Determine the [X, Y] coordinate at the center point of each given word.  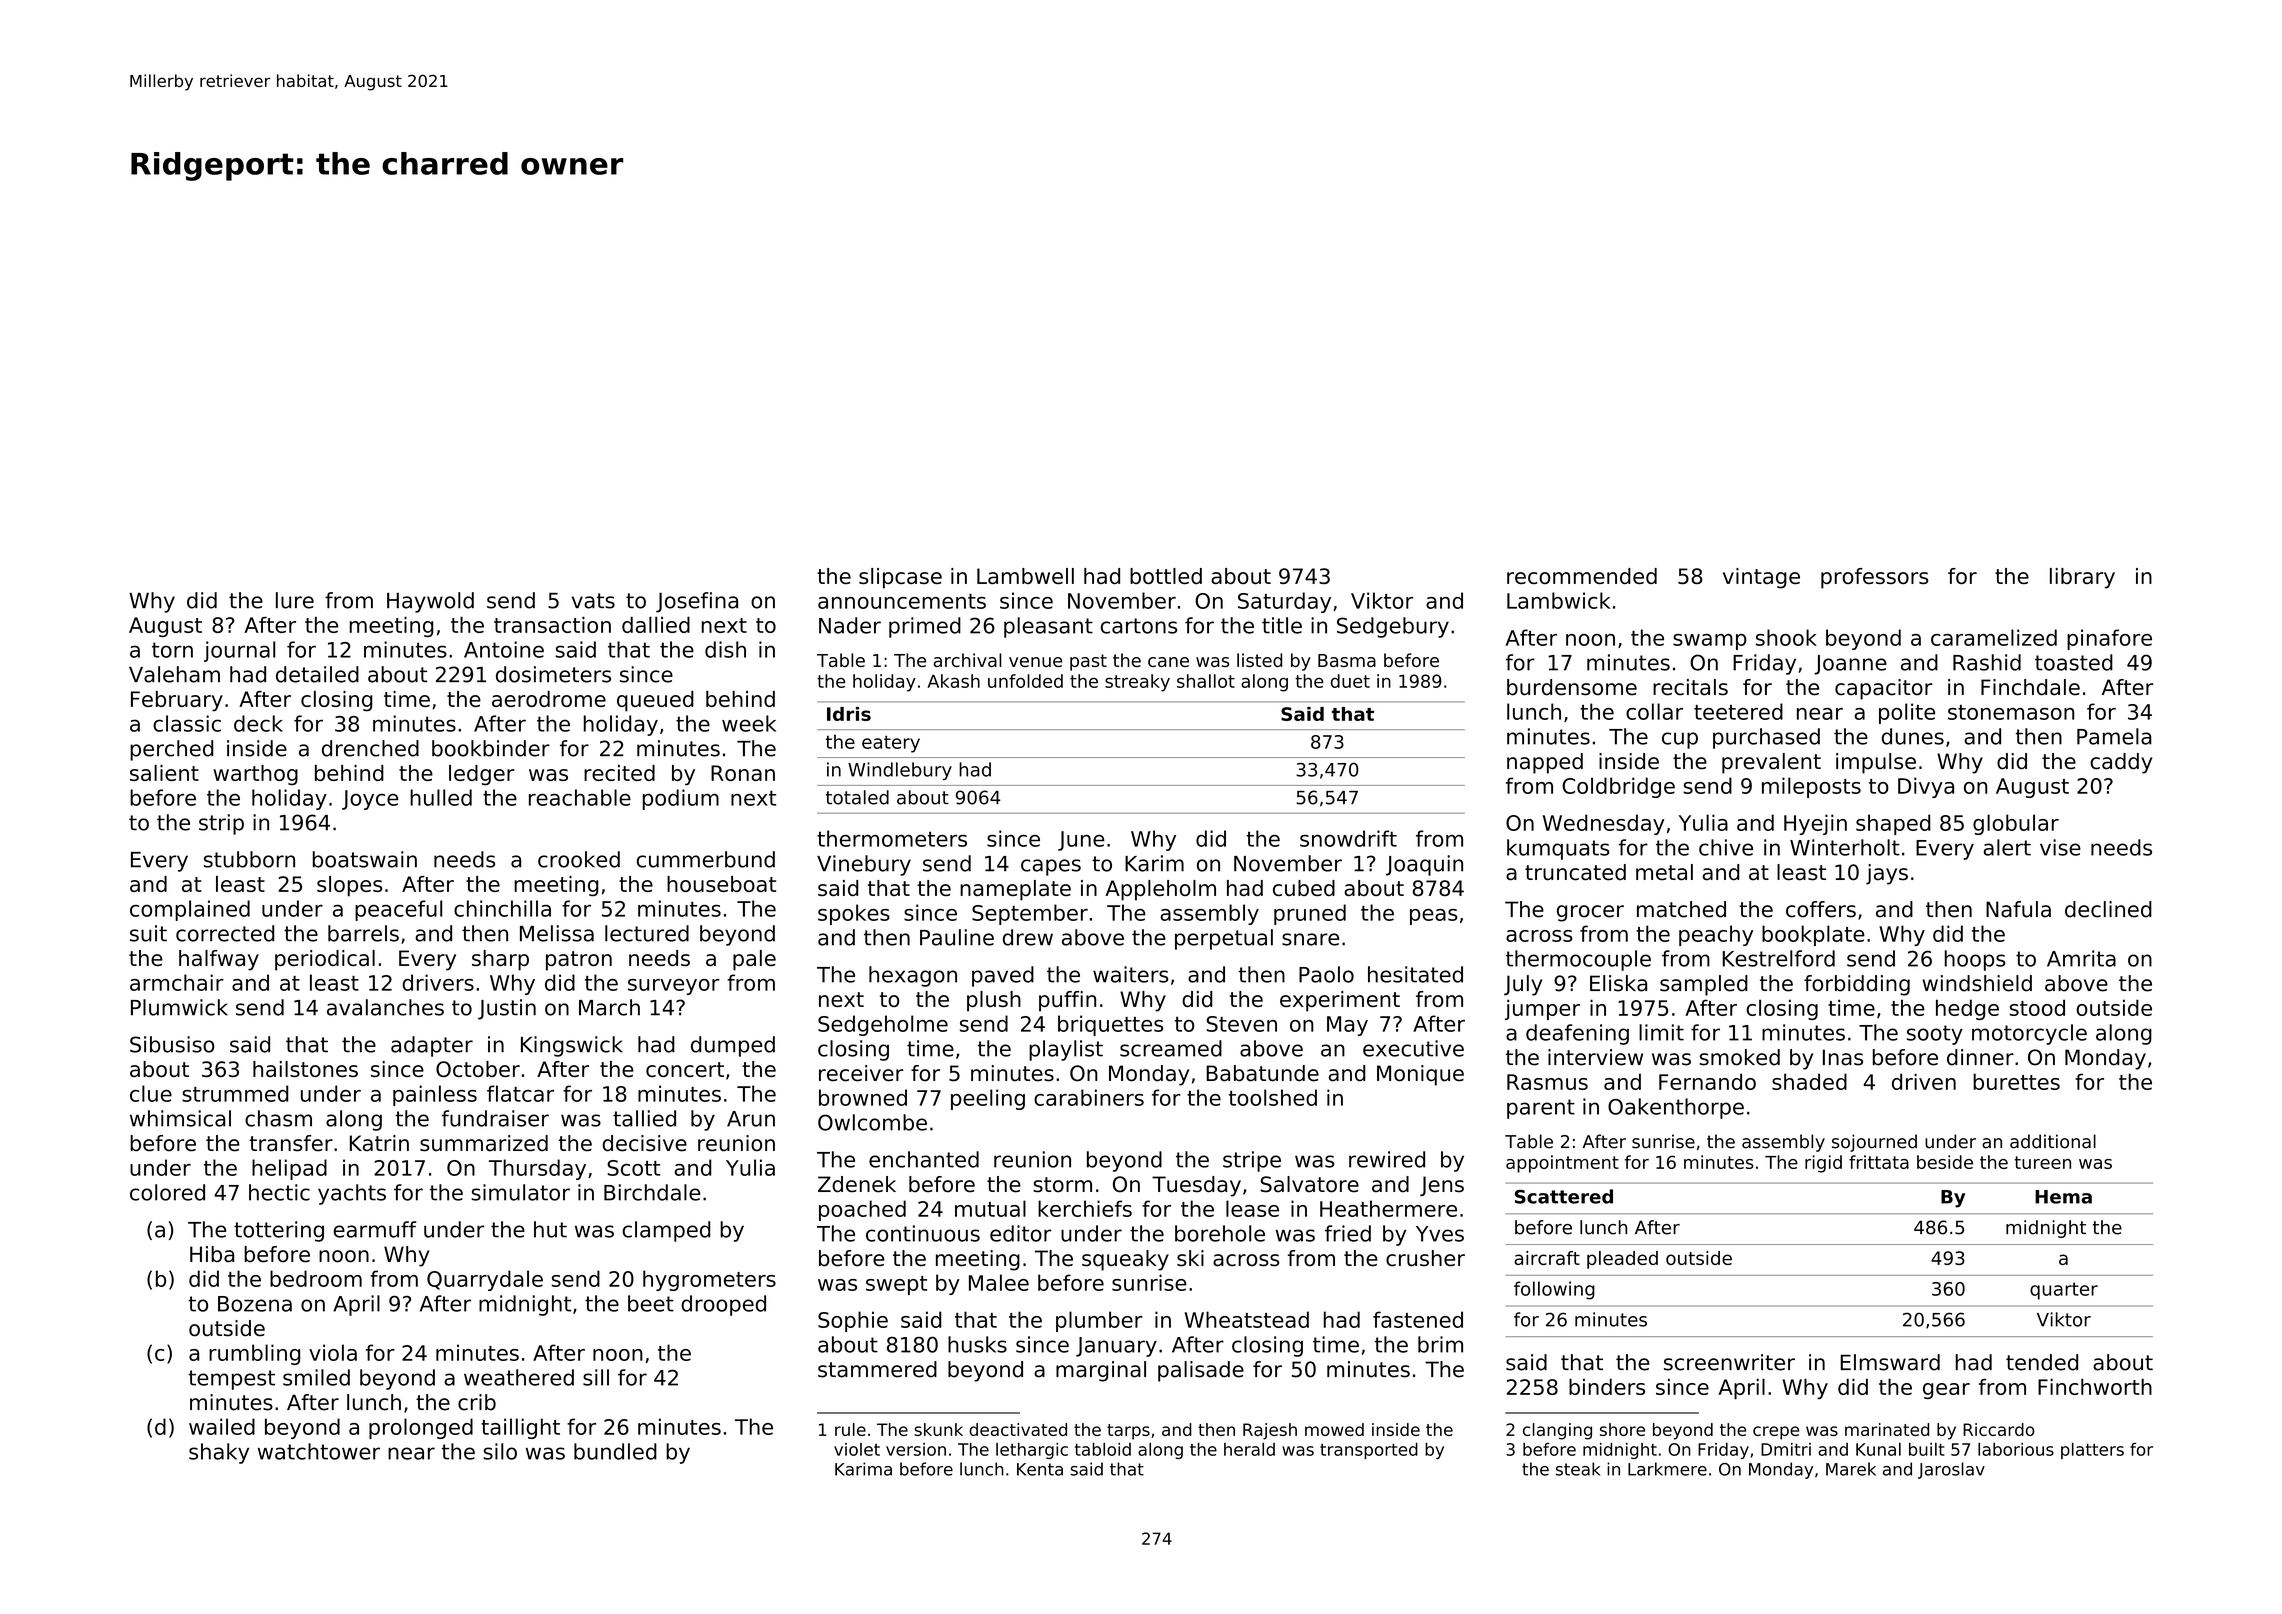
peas [1434, 917]
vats [593, 601]
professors [1875, 578]
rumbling [254, 1354]
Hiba [212, 1254]
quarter [2064, 1291]
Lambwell [1025, 576]
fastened [1418, 1319]
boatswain [365, 859]
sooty [1935, 1035]
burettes [2016, 1081]
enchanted [924, 1159]
